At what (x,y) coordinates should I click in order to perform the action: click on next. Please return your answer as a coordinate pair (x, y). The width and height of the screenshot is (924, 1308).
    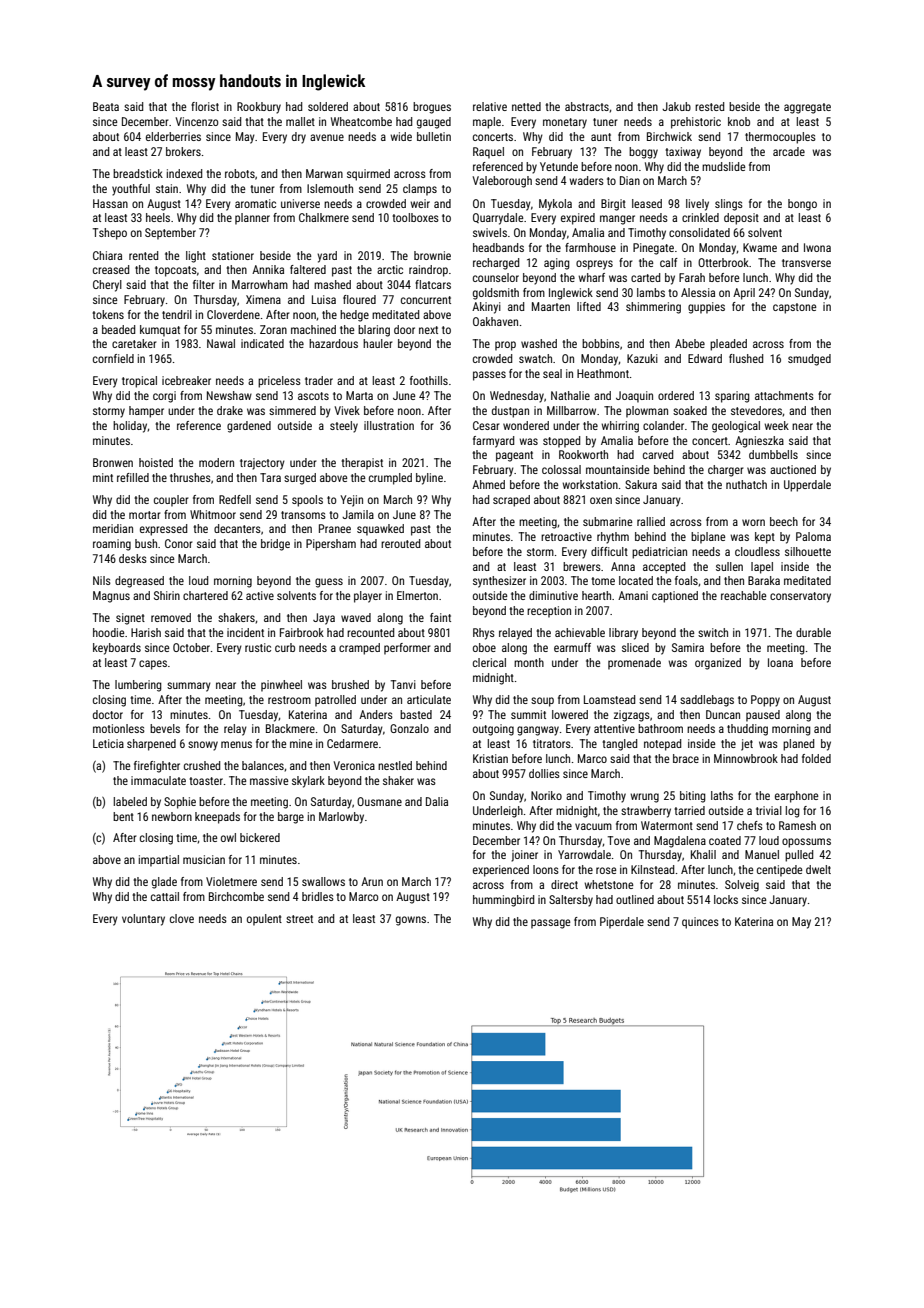
    Looking at the image, I should click on (428, 330).
